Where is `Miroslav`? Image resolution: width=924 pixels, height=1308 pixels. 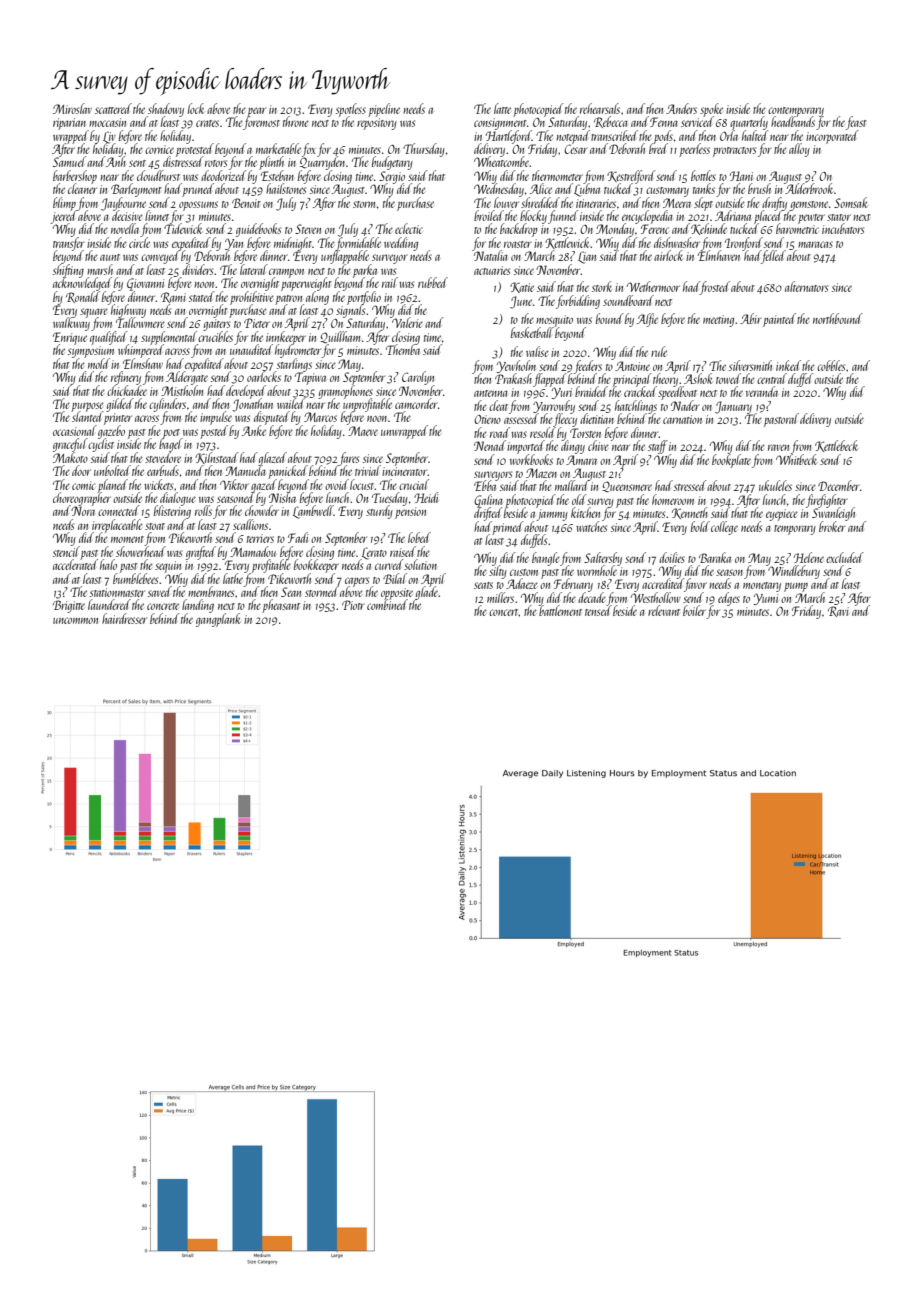 Miroslav is located at coordinates (72, 108).
